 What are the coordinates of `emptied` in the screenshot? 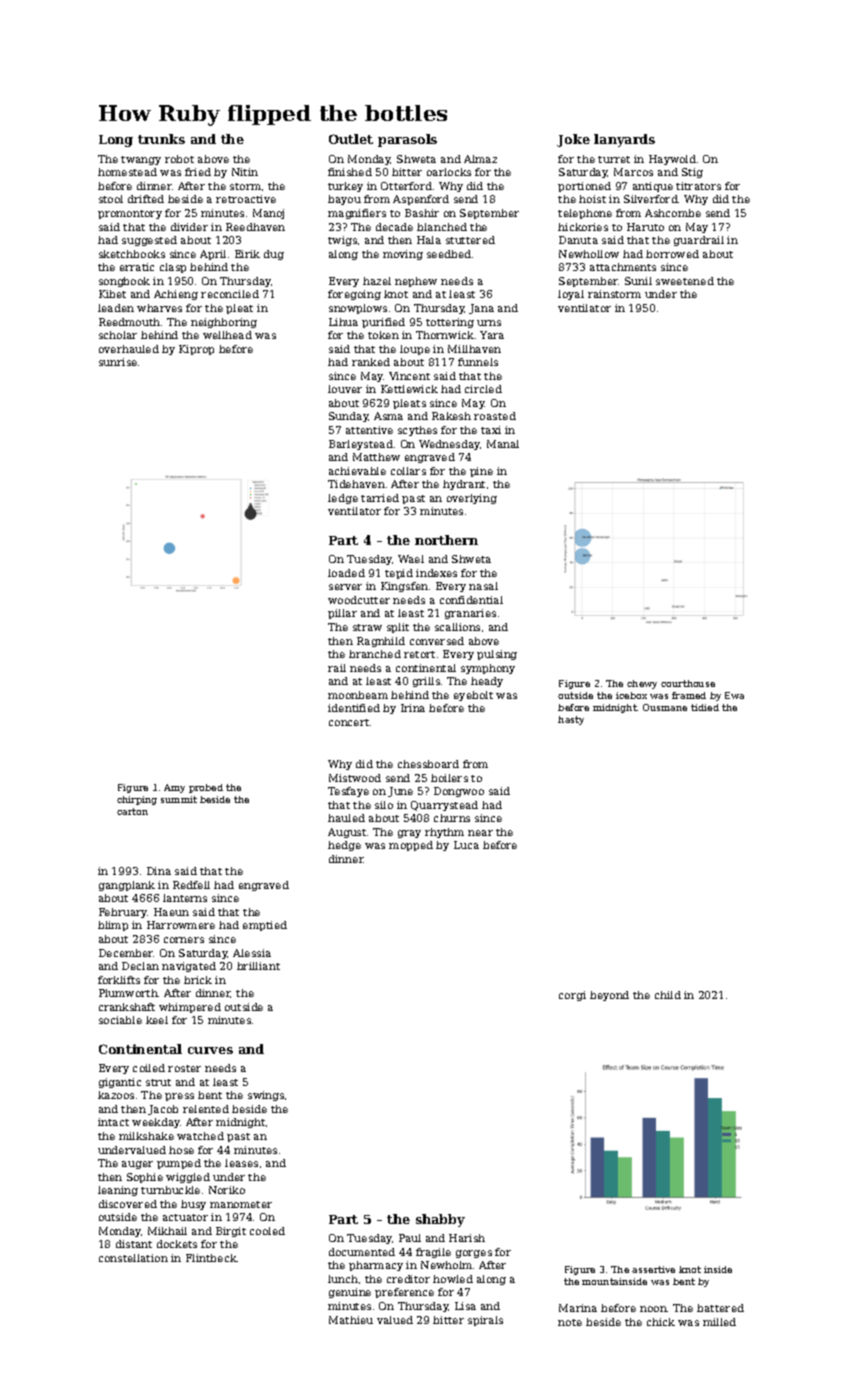 It's located at (265, 926).
